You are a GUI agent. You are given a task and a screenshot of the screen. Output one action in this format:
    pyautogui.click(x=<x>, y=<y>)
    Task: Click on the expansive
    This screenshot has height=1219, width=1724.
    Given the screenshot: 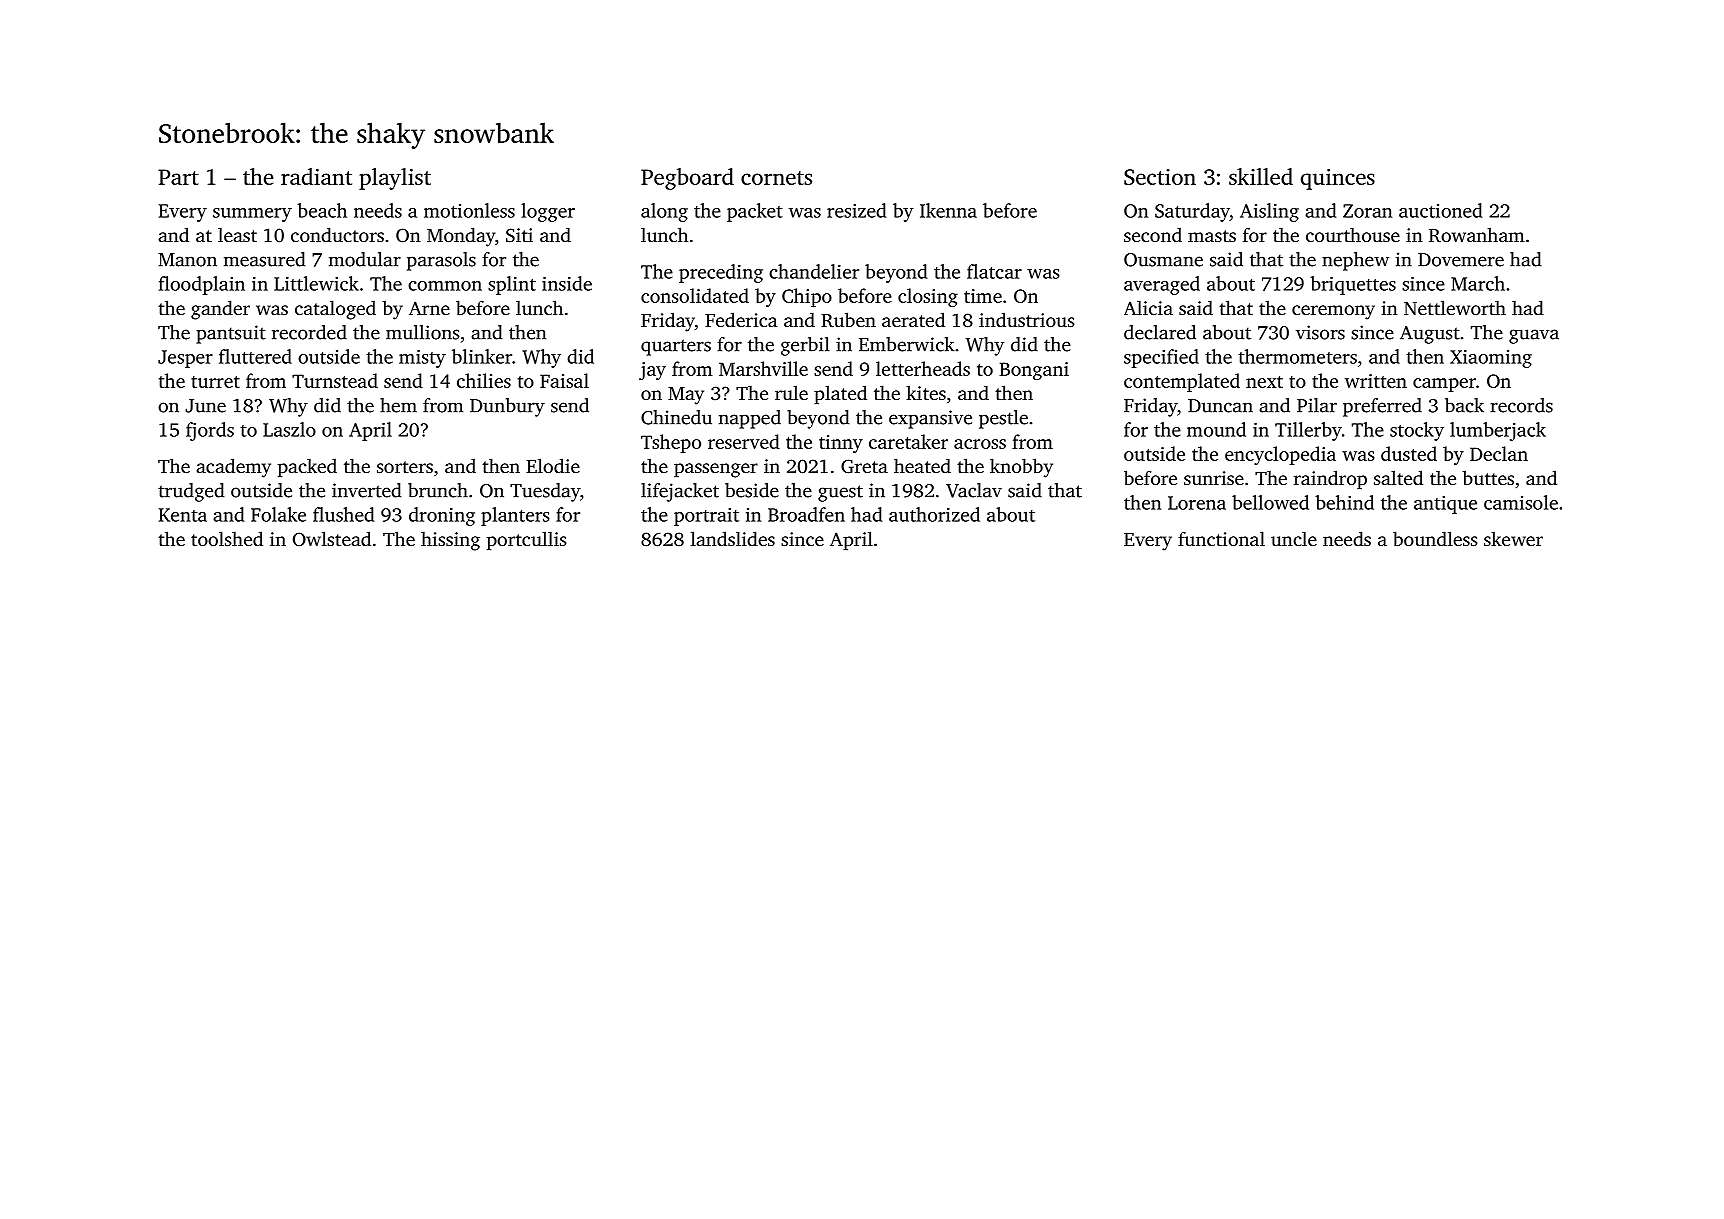 What is the action you would take?
    pyautogui.click(x=930, y=419)
